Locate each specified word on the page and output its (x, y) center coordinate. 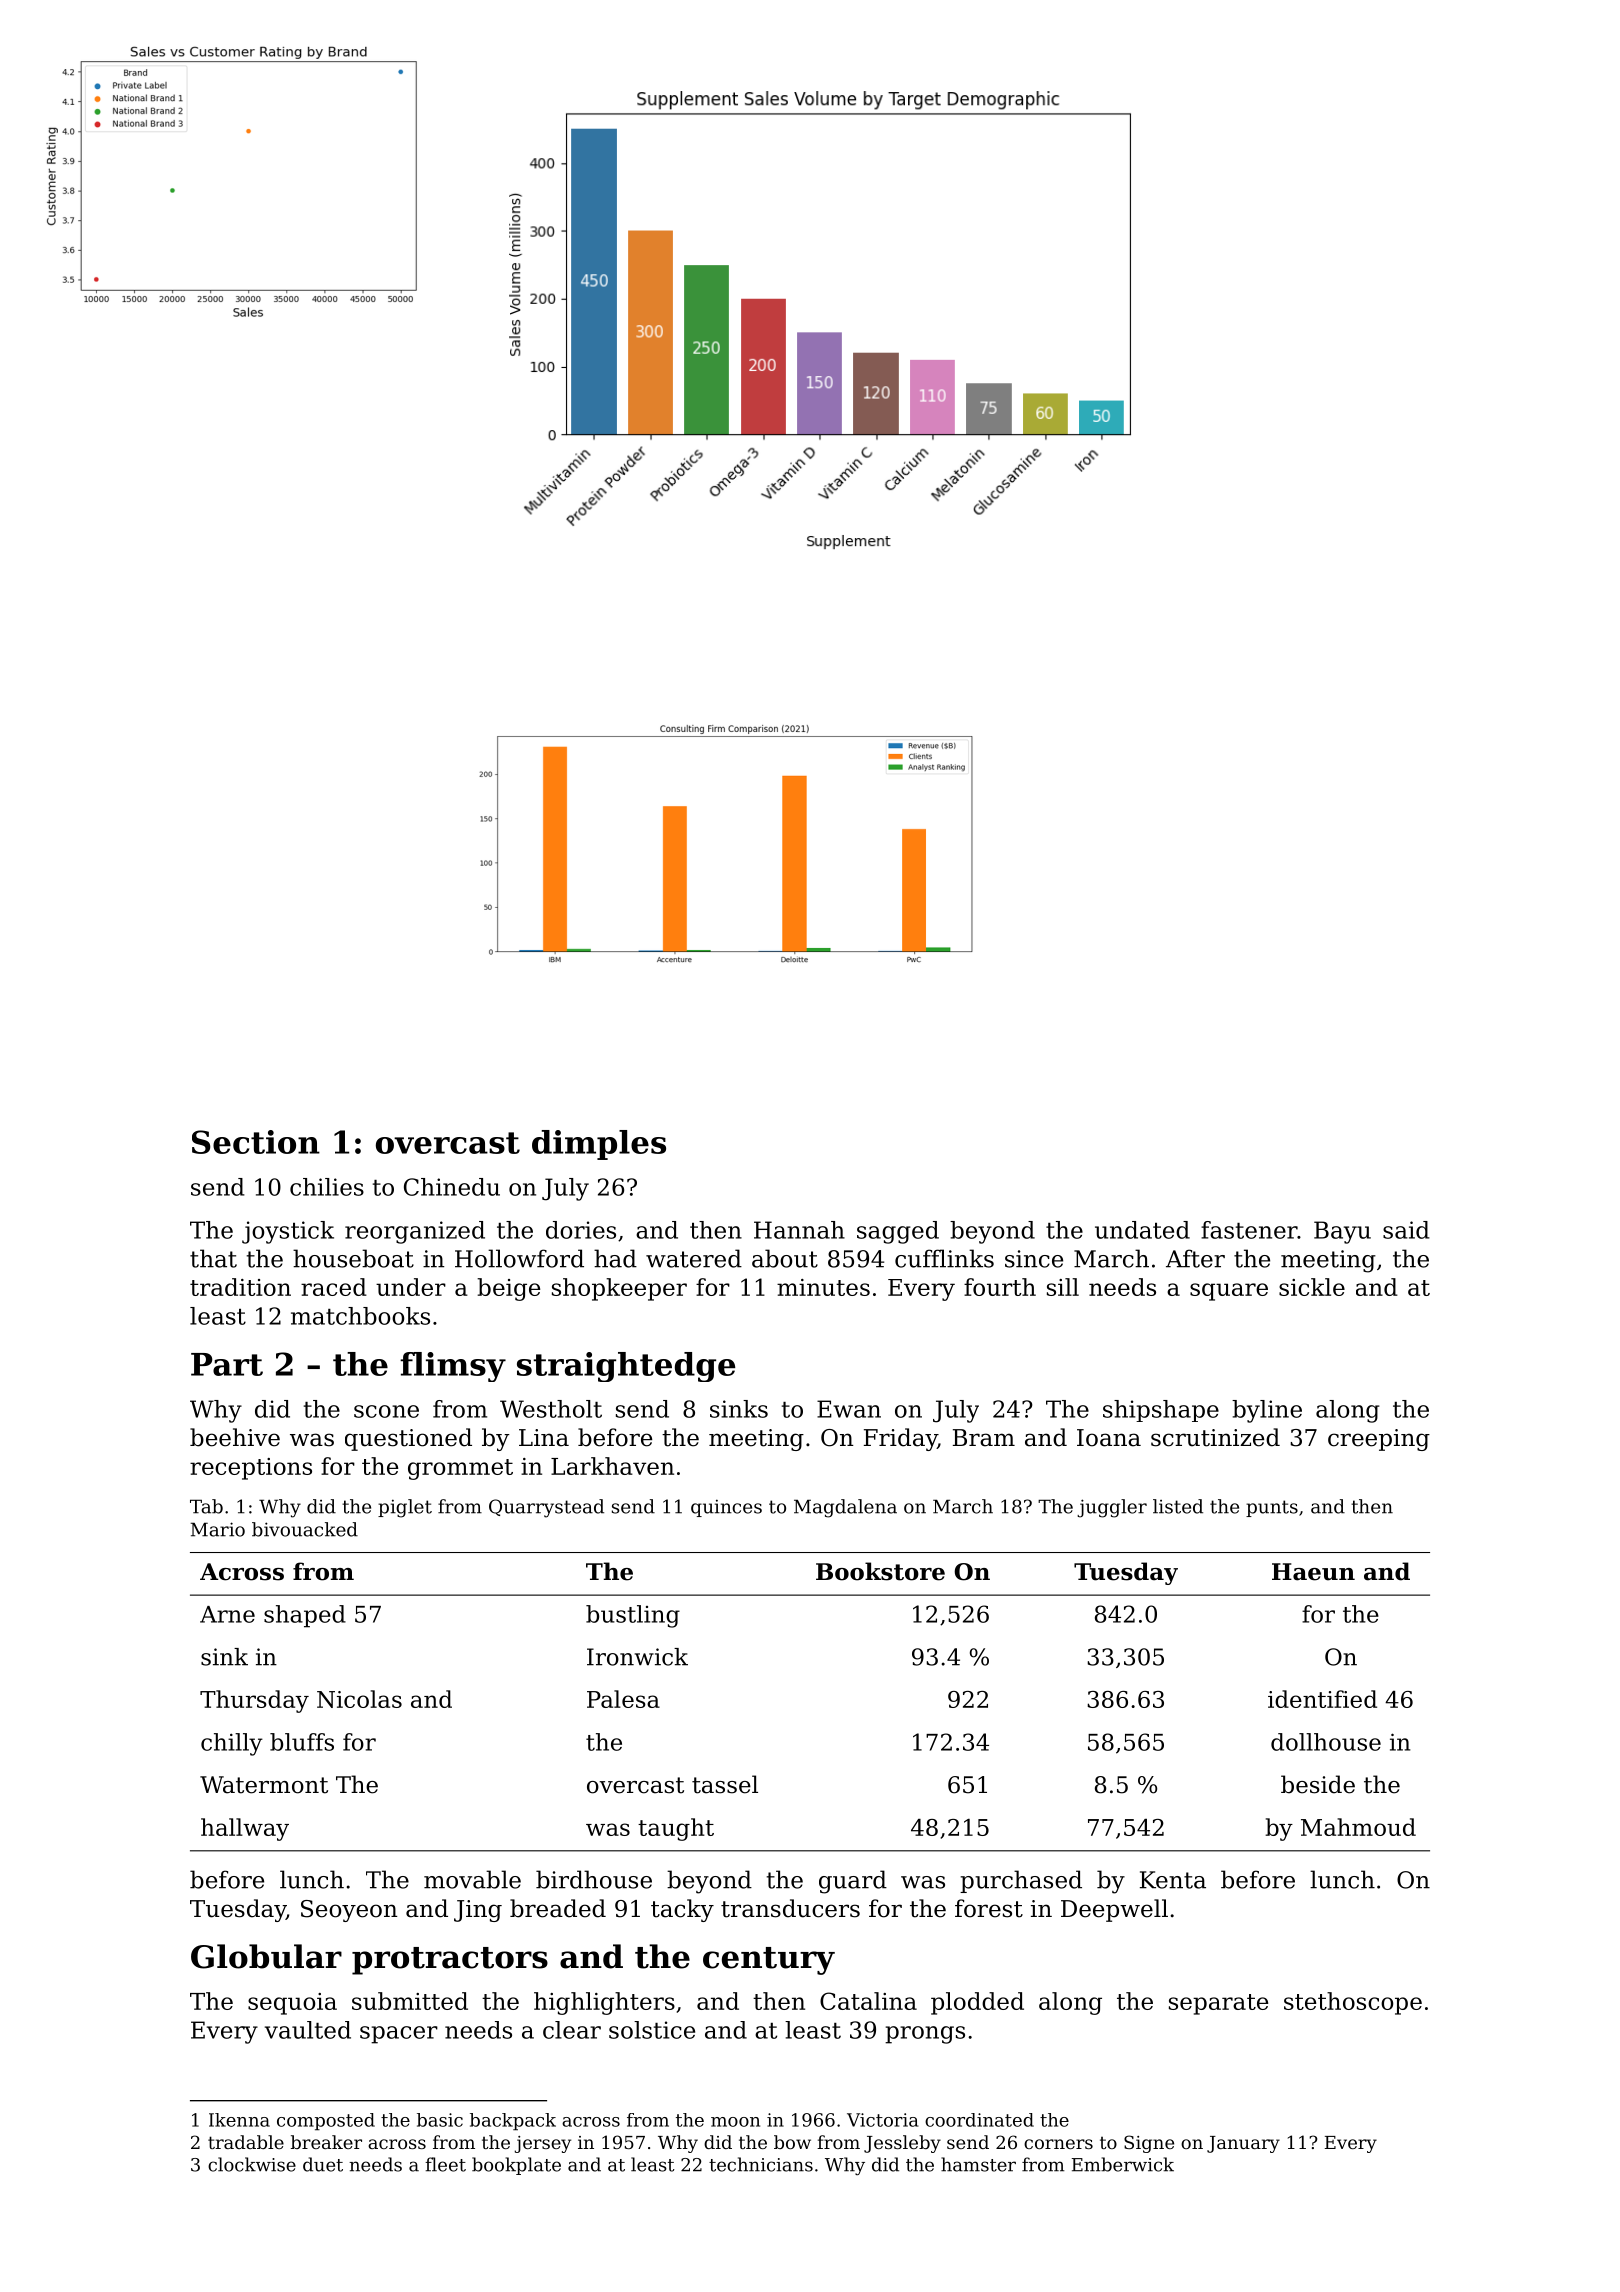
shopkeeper (619, 1289)
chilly (232, 1744)
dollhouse (1326, 1742)
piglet (405, 1508)
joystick (288, 1232)
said (1406, 1230)
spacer (399, 2035)
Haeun (1313, 1572)
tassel (725, 1784)
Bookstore (880, 1571)
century (769, 1961)
